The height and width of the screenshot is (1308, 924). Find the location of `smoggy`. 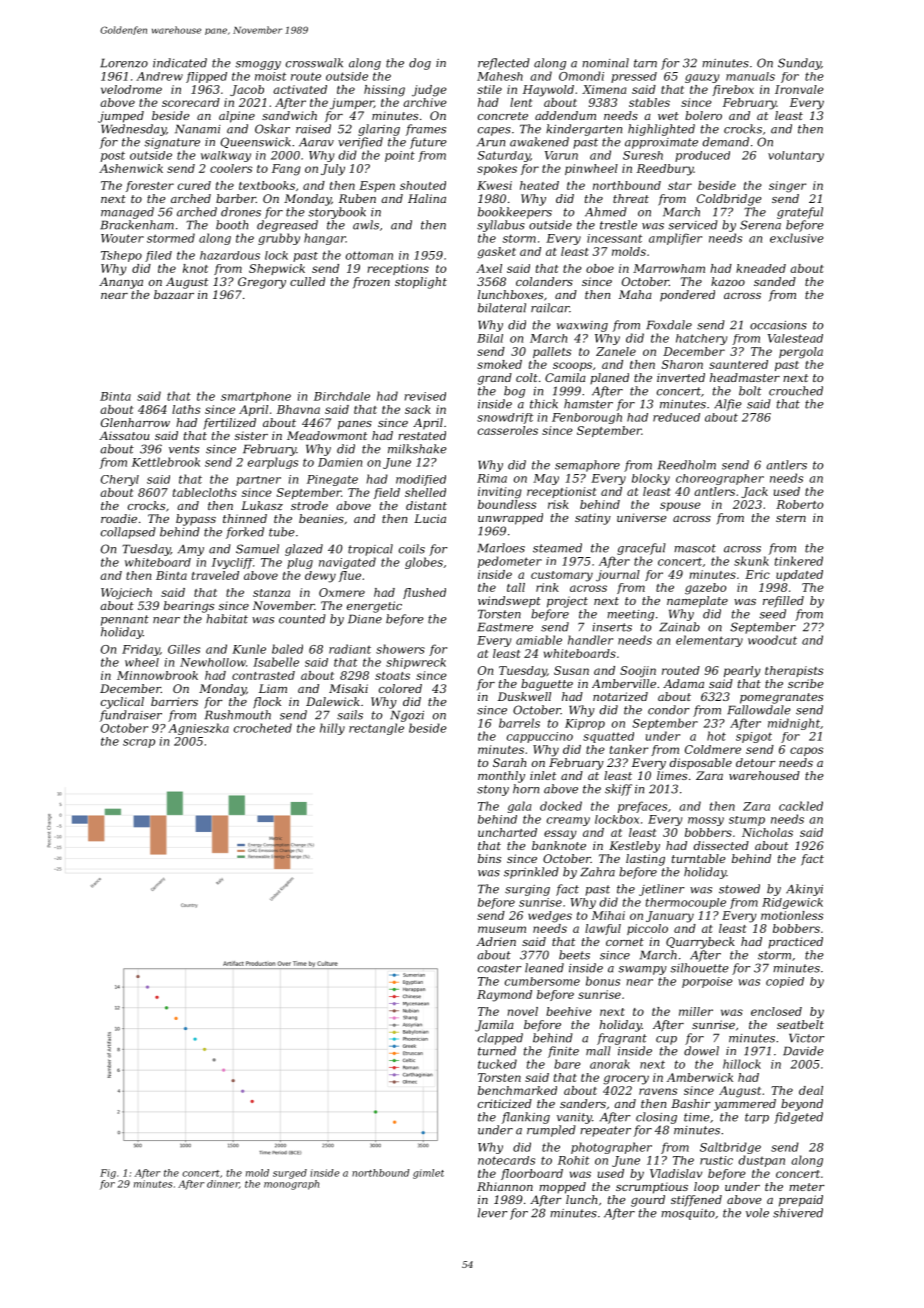

smoggy is located at coordinates (258, 65).
